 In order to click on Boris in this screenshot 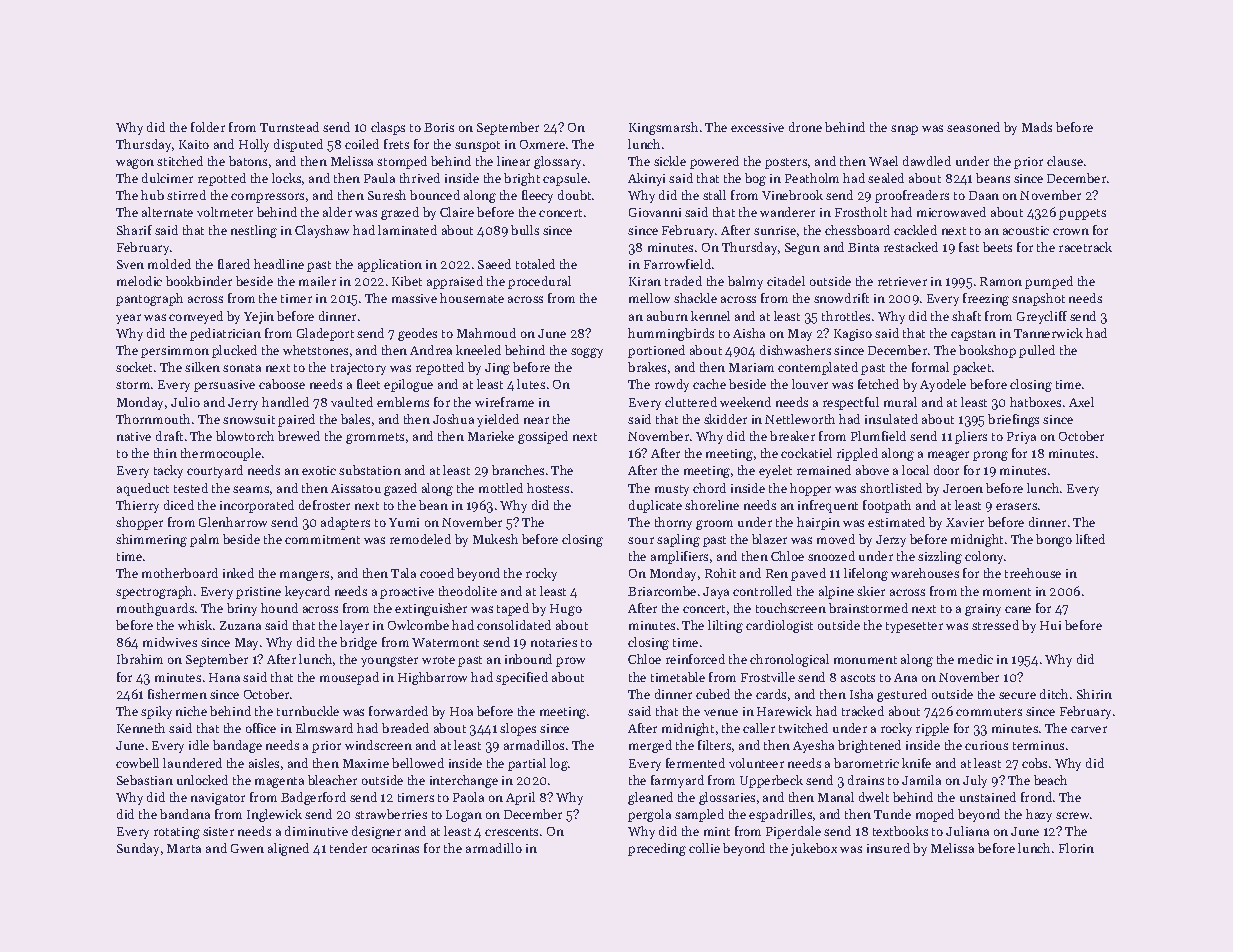, I will do `click(439, 127)`.
